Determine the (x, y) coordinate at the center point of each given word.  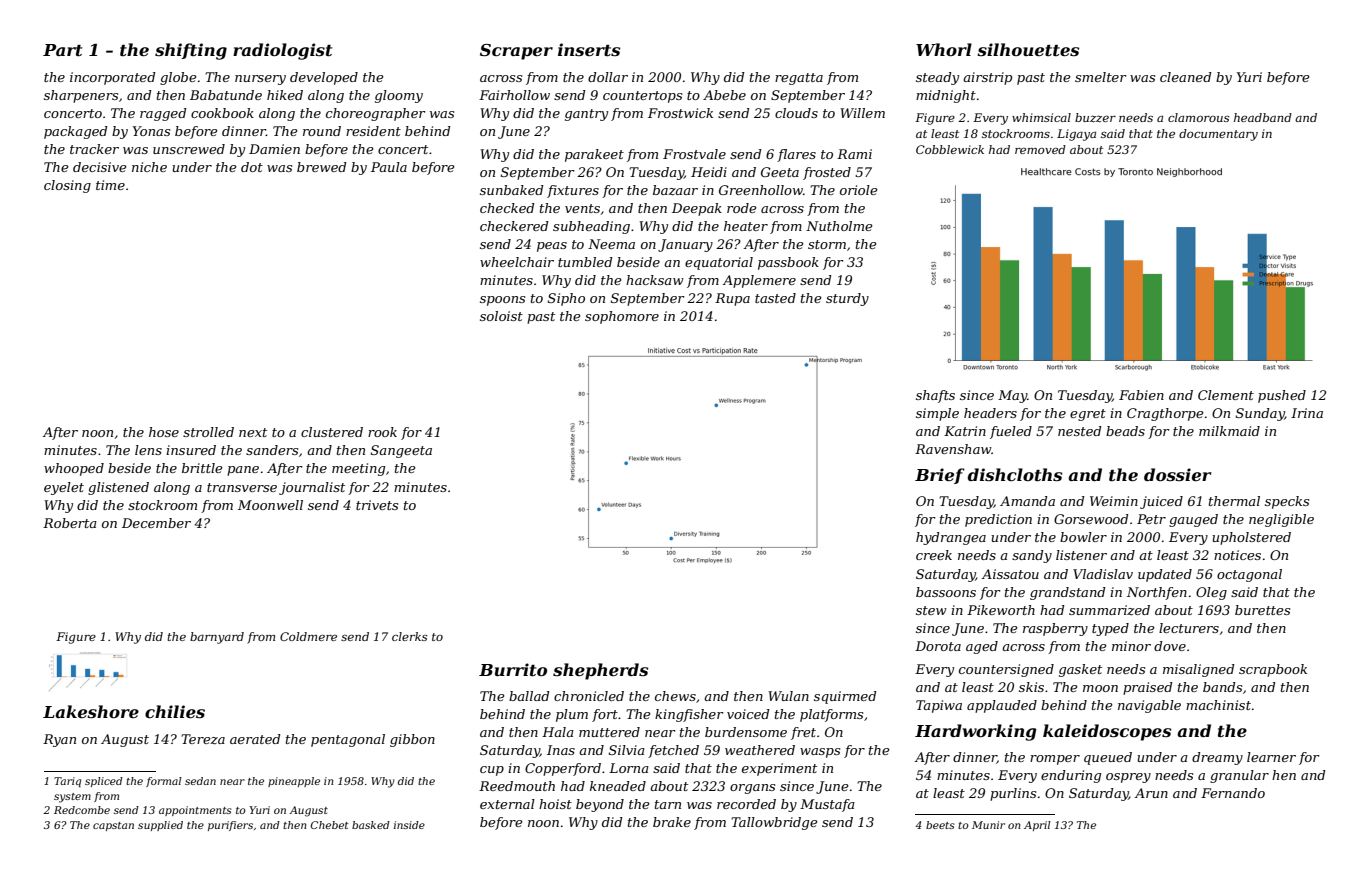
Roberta (70, 523)
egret (1088, 415)
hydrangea (951, 538)
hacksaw (655, 280)
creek (934, 555)
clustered (332, 432)
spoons (502, 301)
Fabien (1141, 395)
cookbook (222, 113)
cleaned (1185, 77)
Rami (854, 154)
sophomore (622, 317)
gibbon (412, 740)
